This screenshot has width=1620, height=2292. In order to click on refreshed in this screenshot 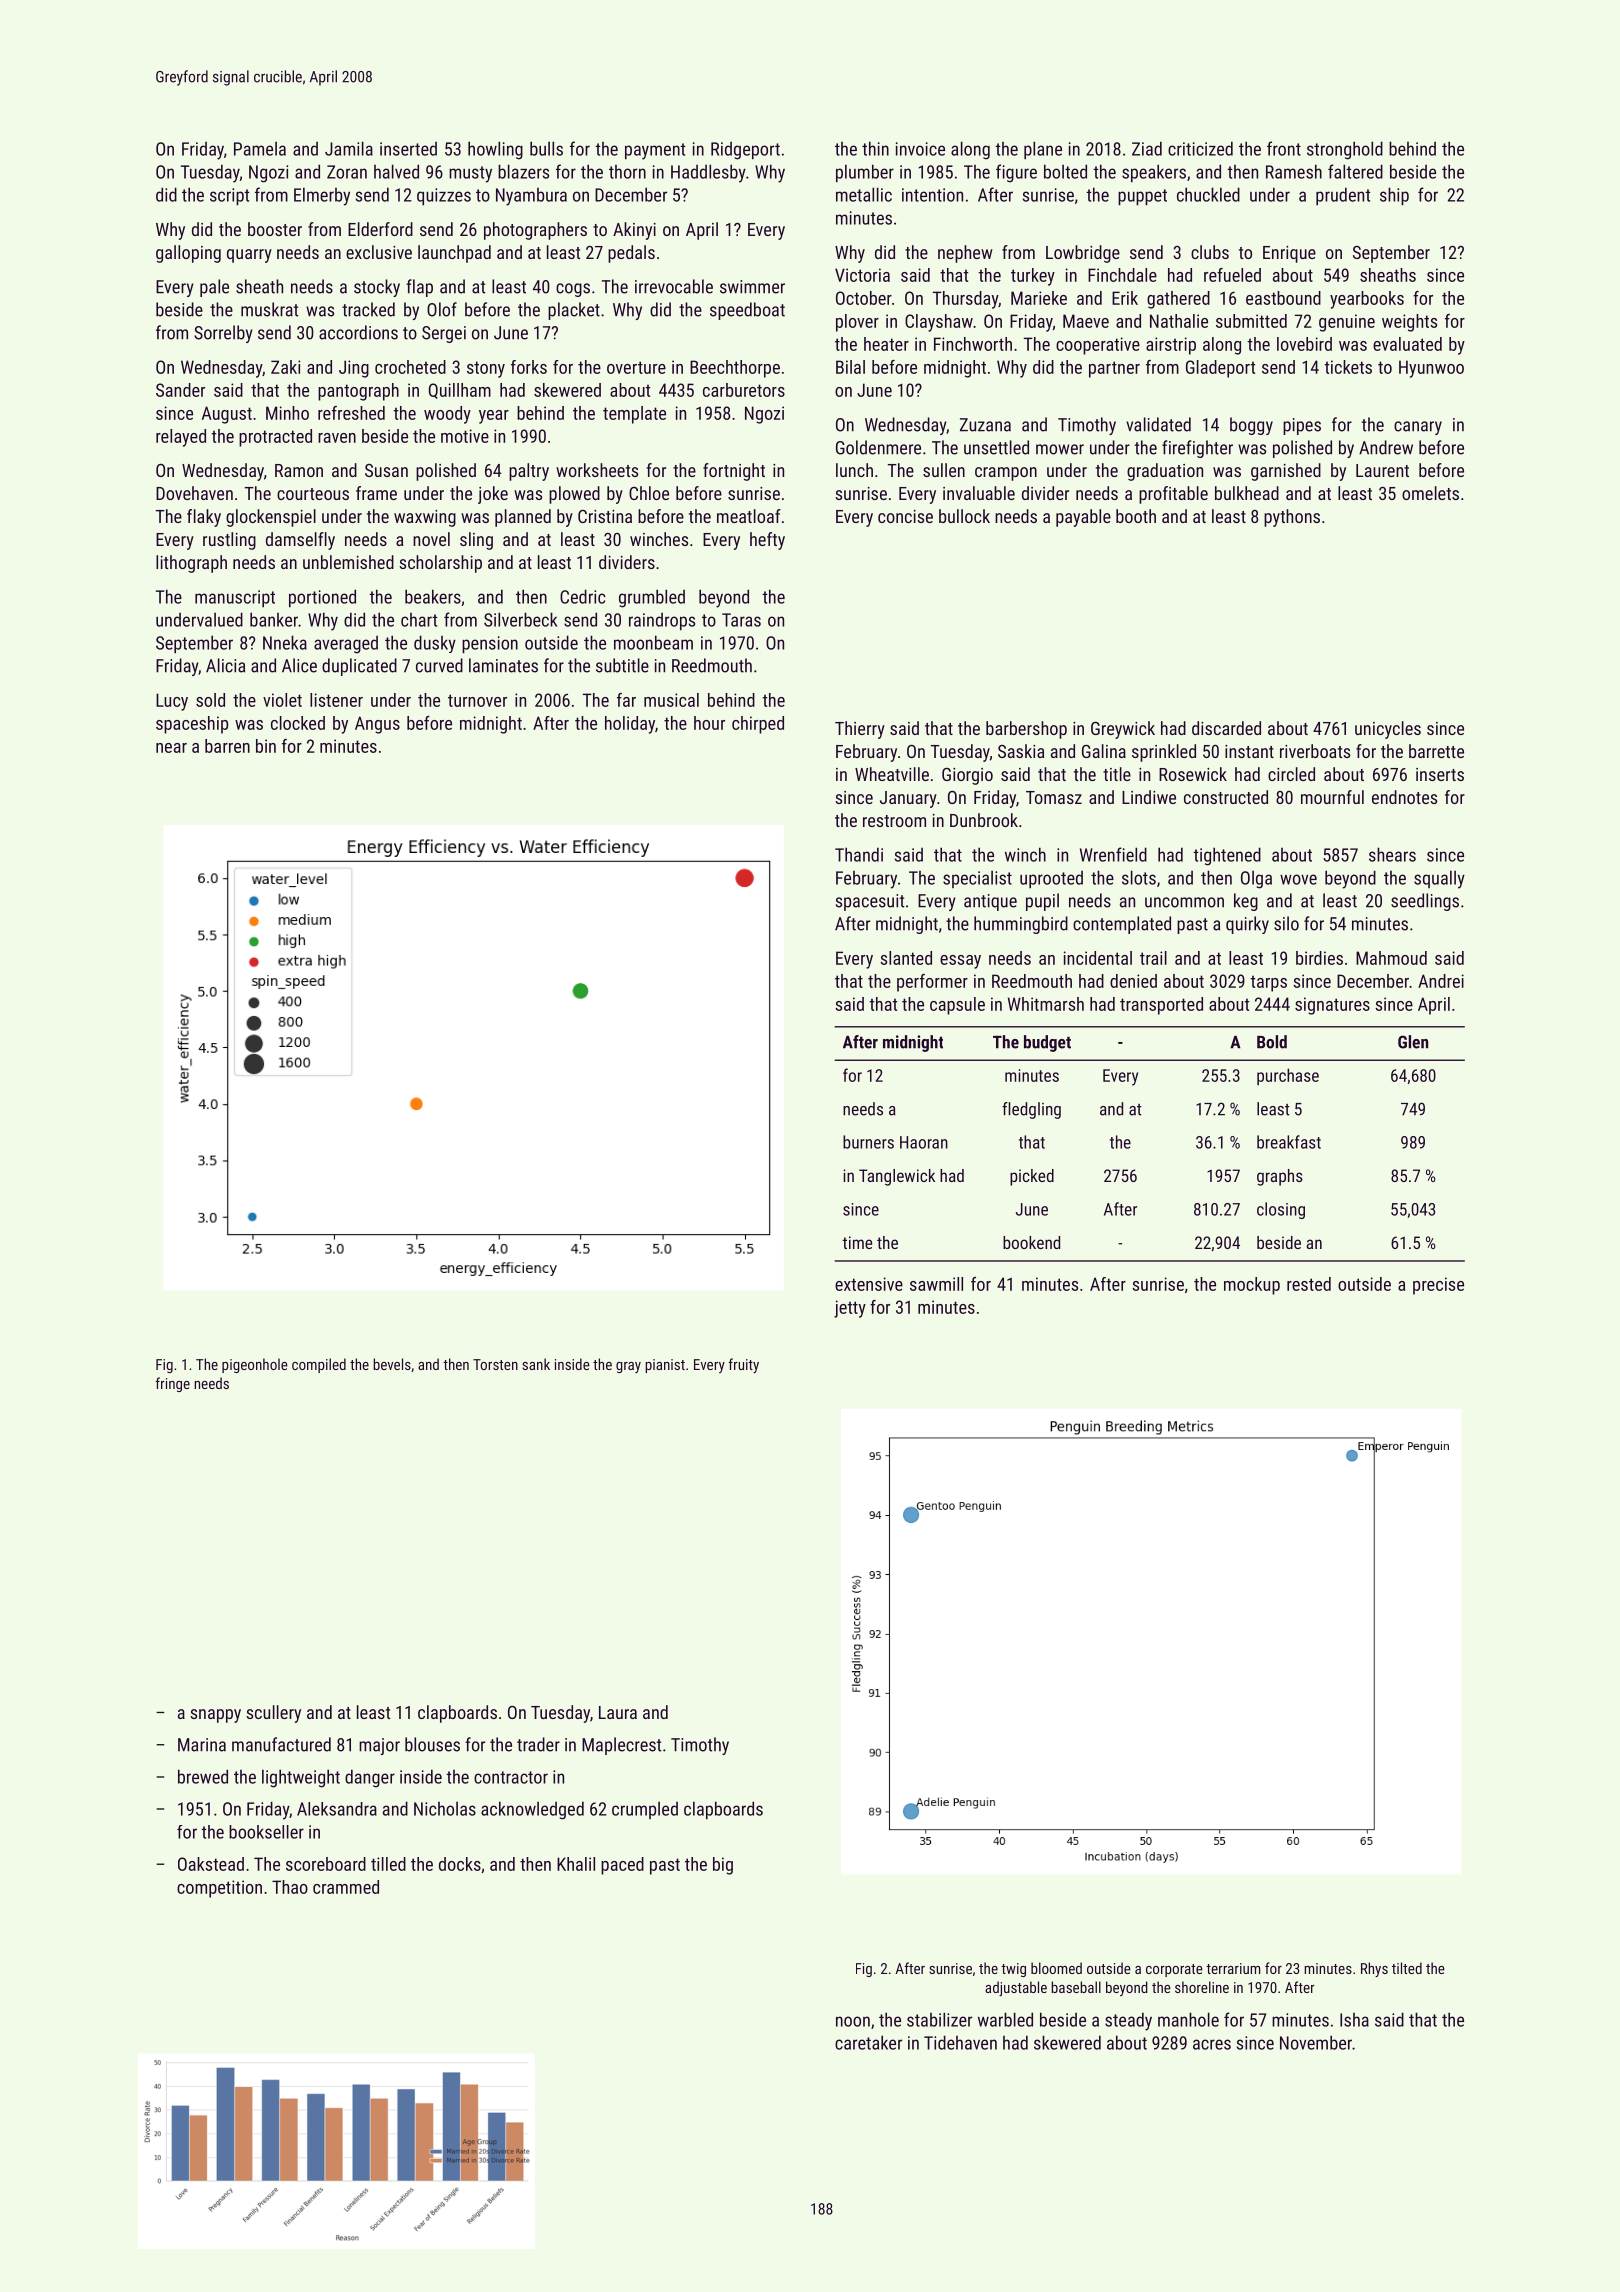, I will do `click(351, 413)`.
